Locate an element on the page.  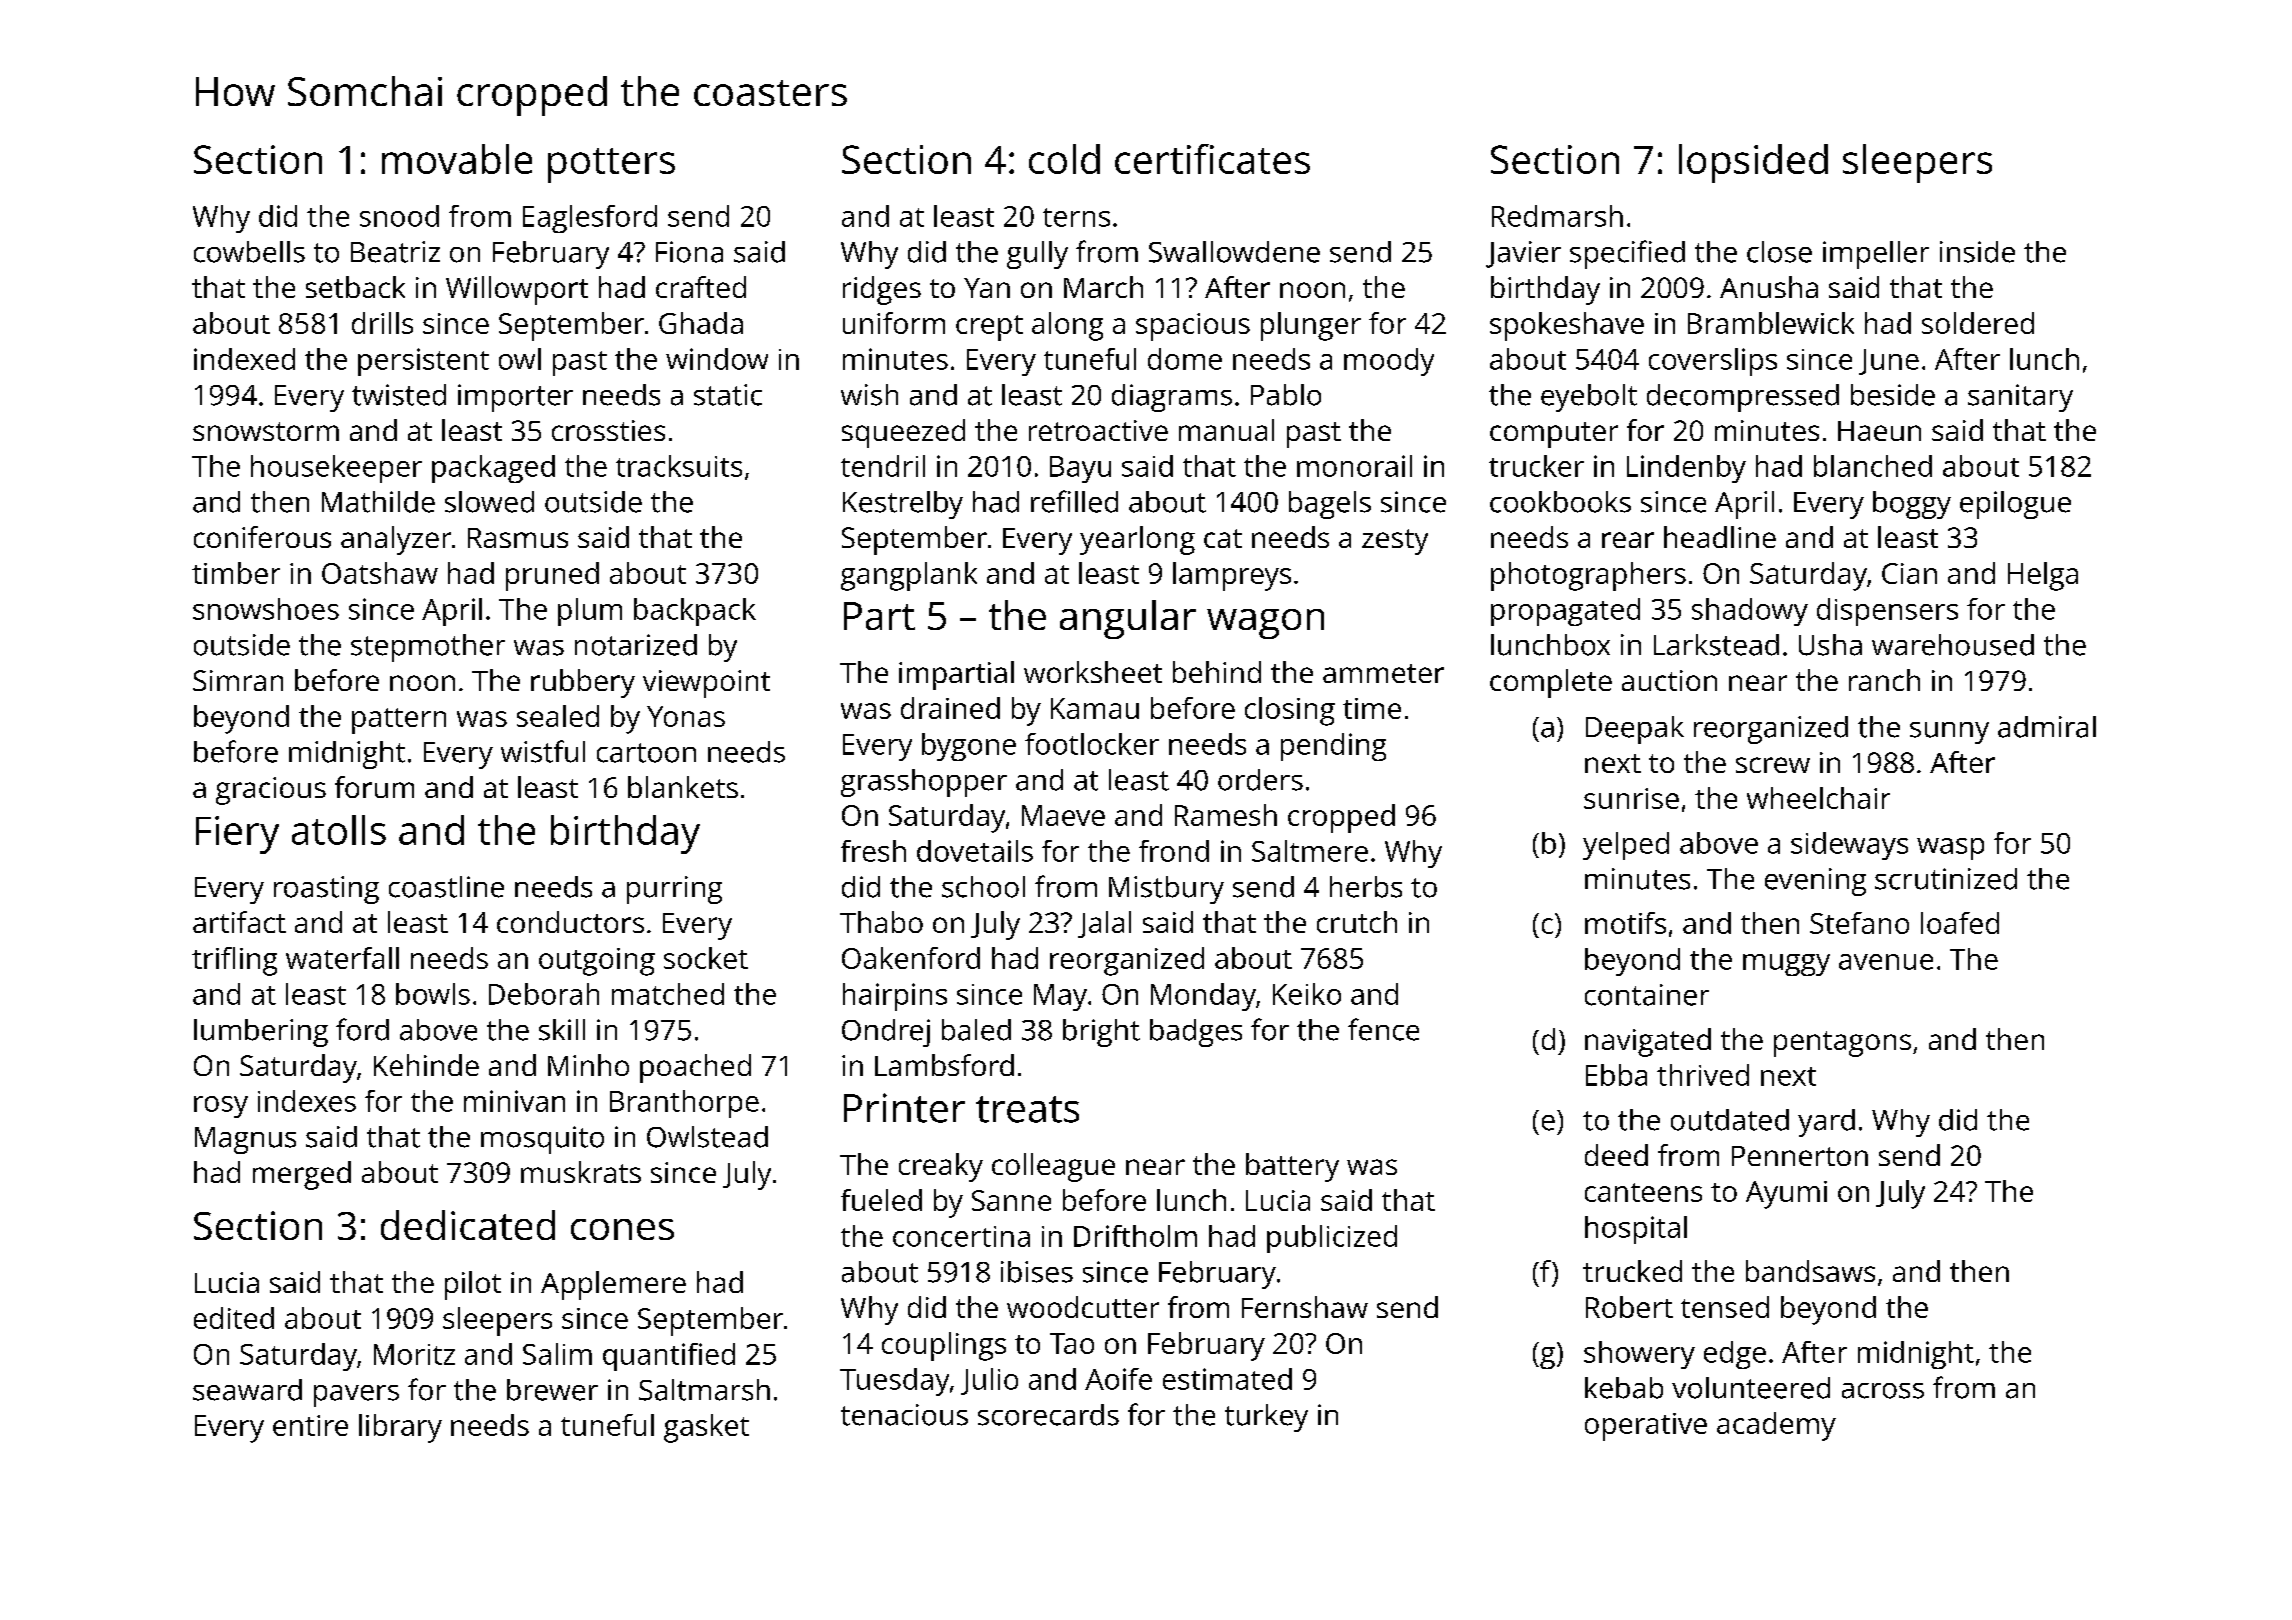
motifs is located at coordinates (1625, 923).
